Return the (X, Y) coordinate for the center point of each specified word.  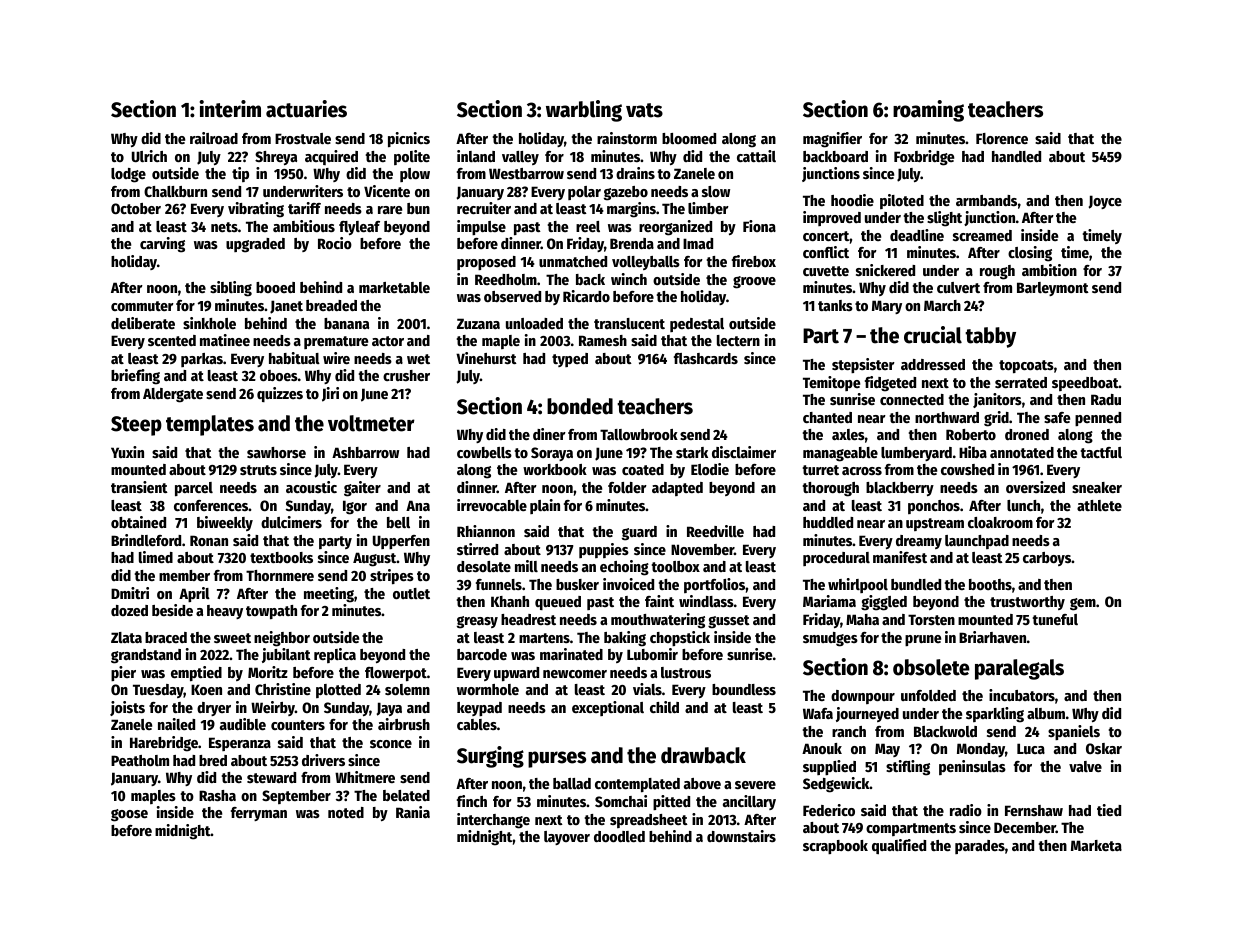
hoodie (852, 200)
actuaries (306, 109)
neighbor (282, 639)
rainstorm (627, 138)
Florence (1002, 138)
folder (627, 487)
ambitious (304, 226)
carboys (1047, 559)
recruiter (484, 208)
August (374, 559)
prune (923, 640)
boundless (744, 689)
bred (213, 760)
